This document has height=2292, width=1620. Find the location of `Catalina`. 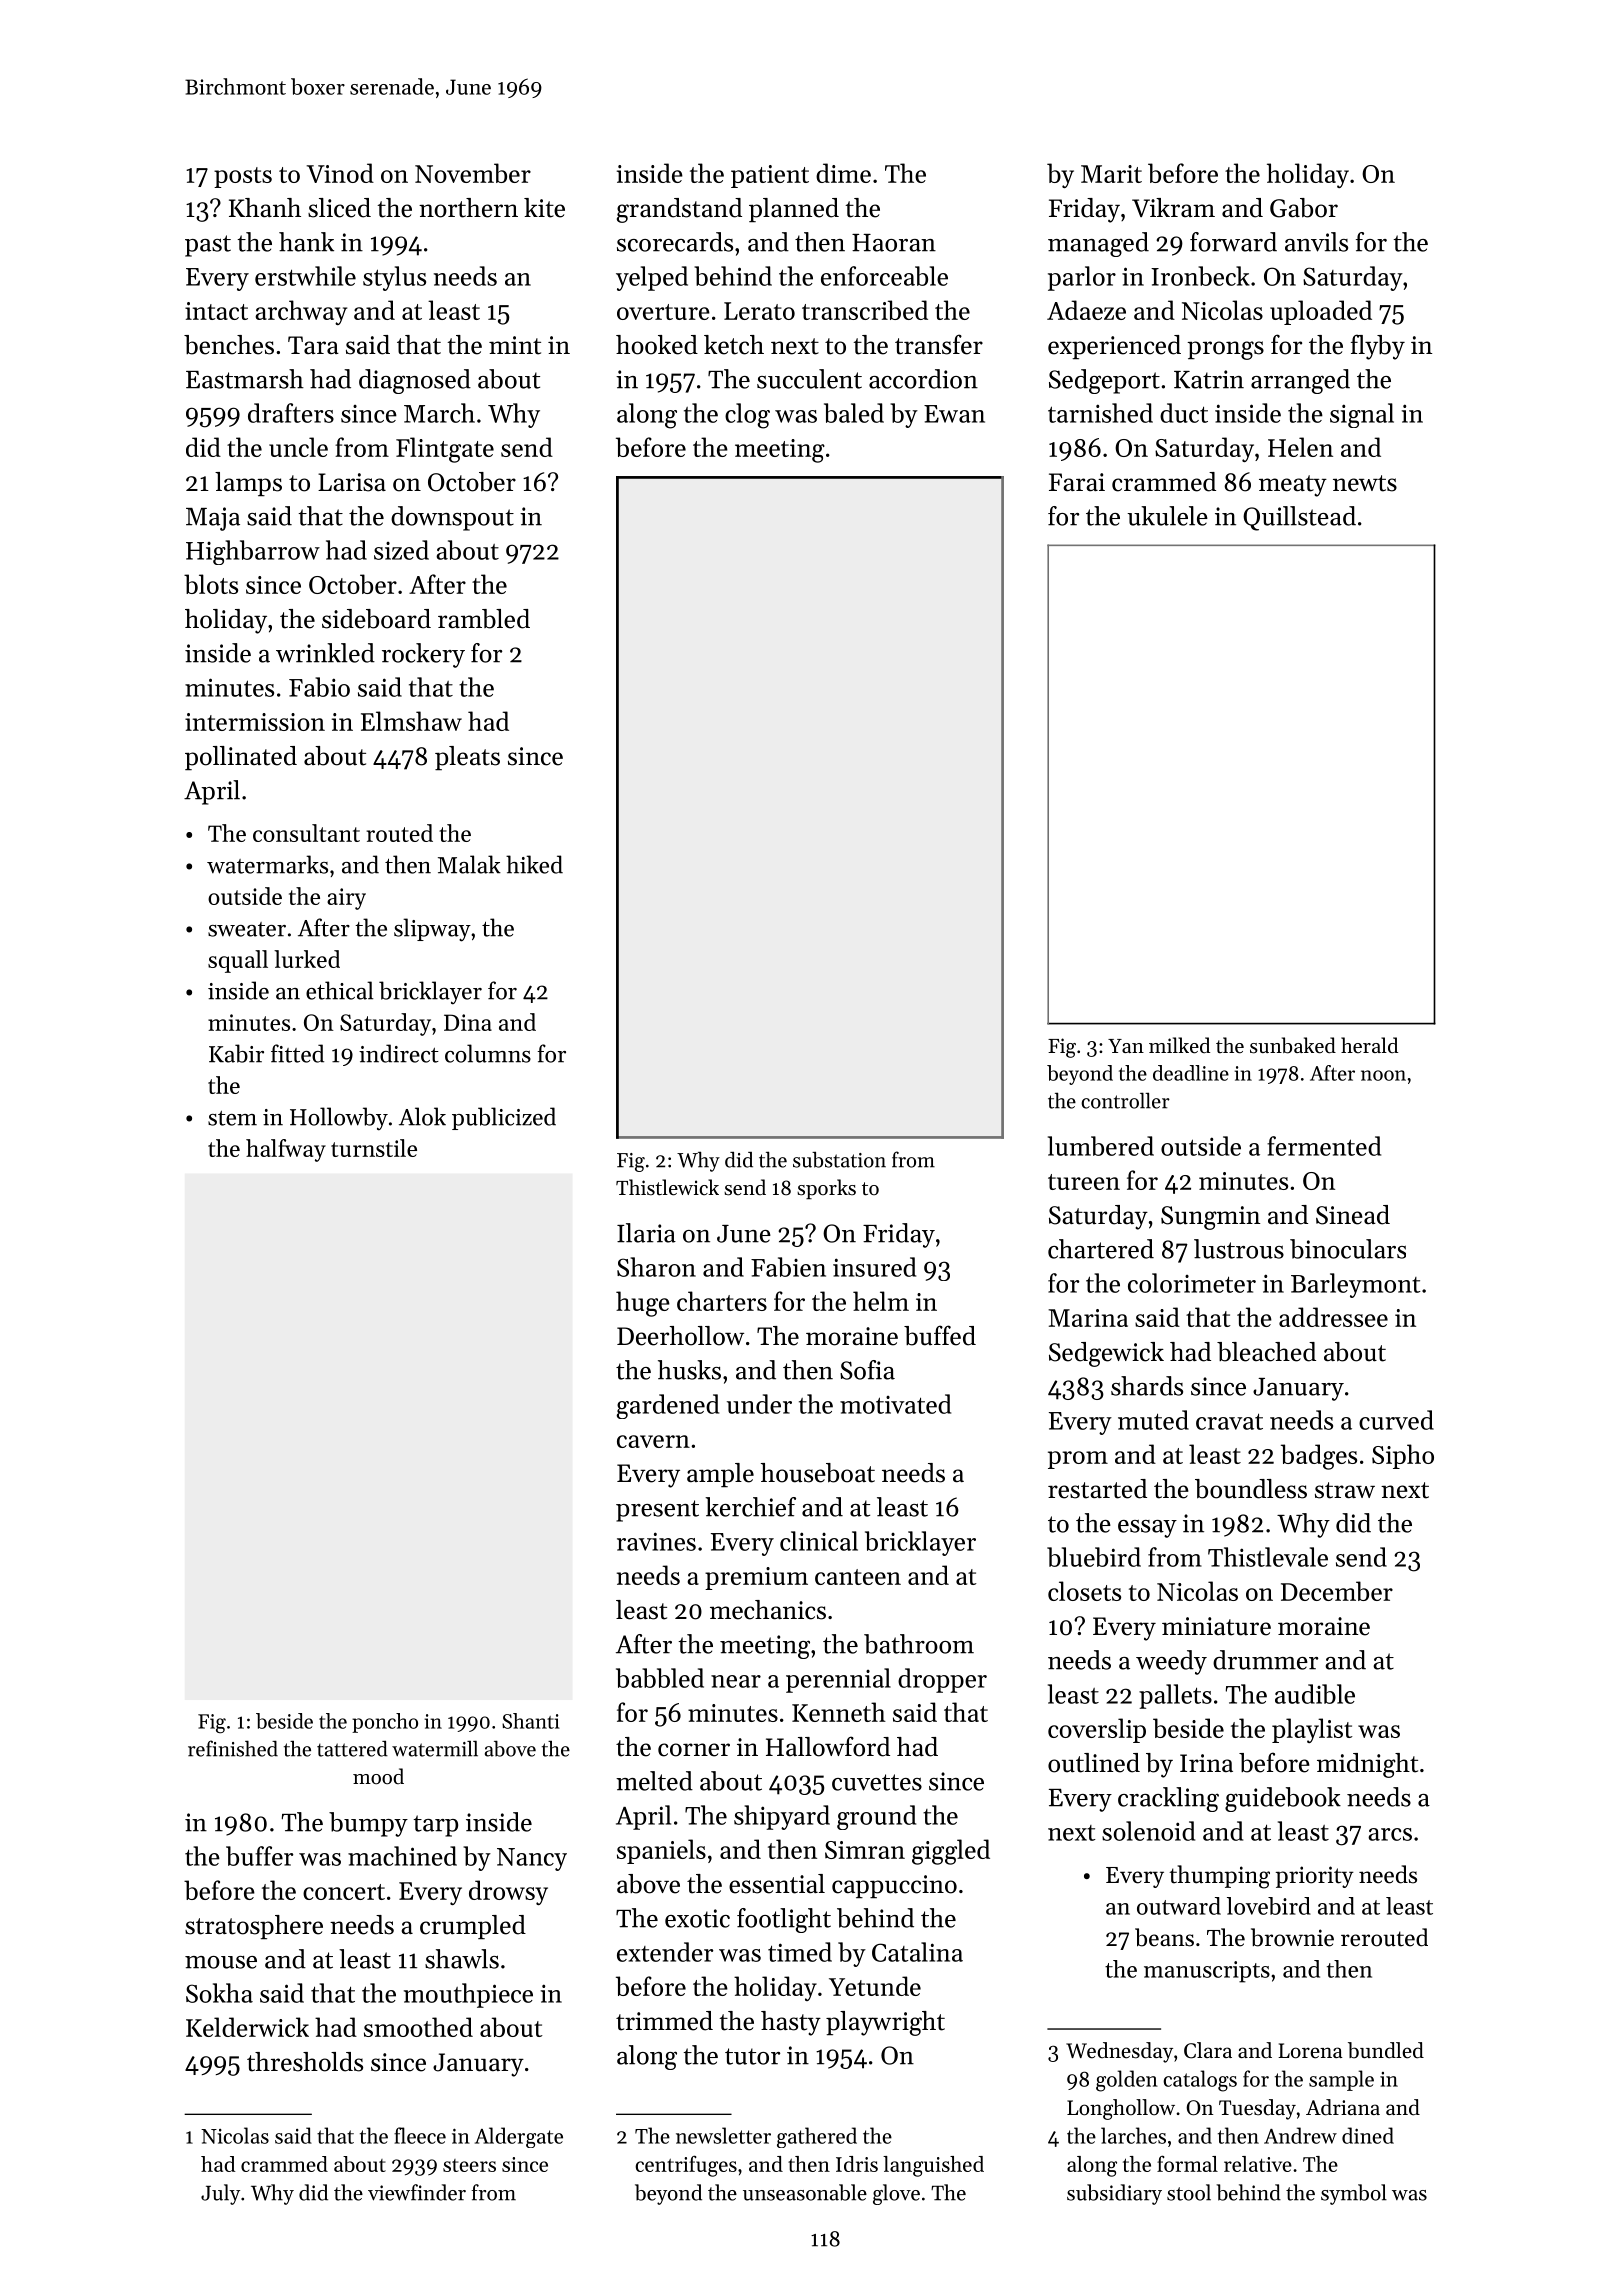

Catalina is located at coordinates (917, 1952).
